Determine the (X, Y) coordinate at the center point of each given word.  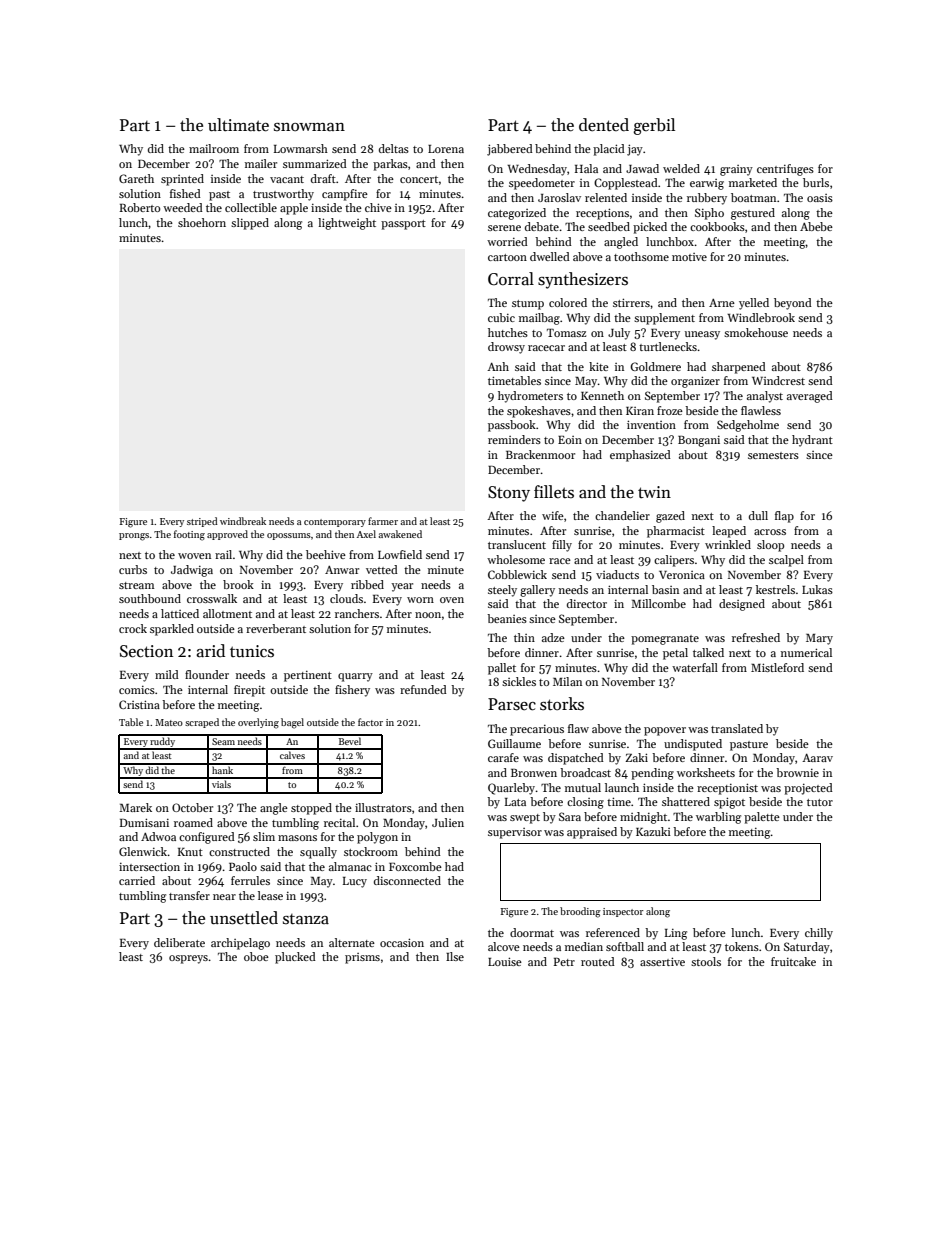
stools (706, 961)
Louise (505, 961)
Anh (498, 366)
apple (294, 209)
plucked (295, 958)
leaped (729, 532)
